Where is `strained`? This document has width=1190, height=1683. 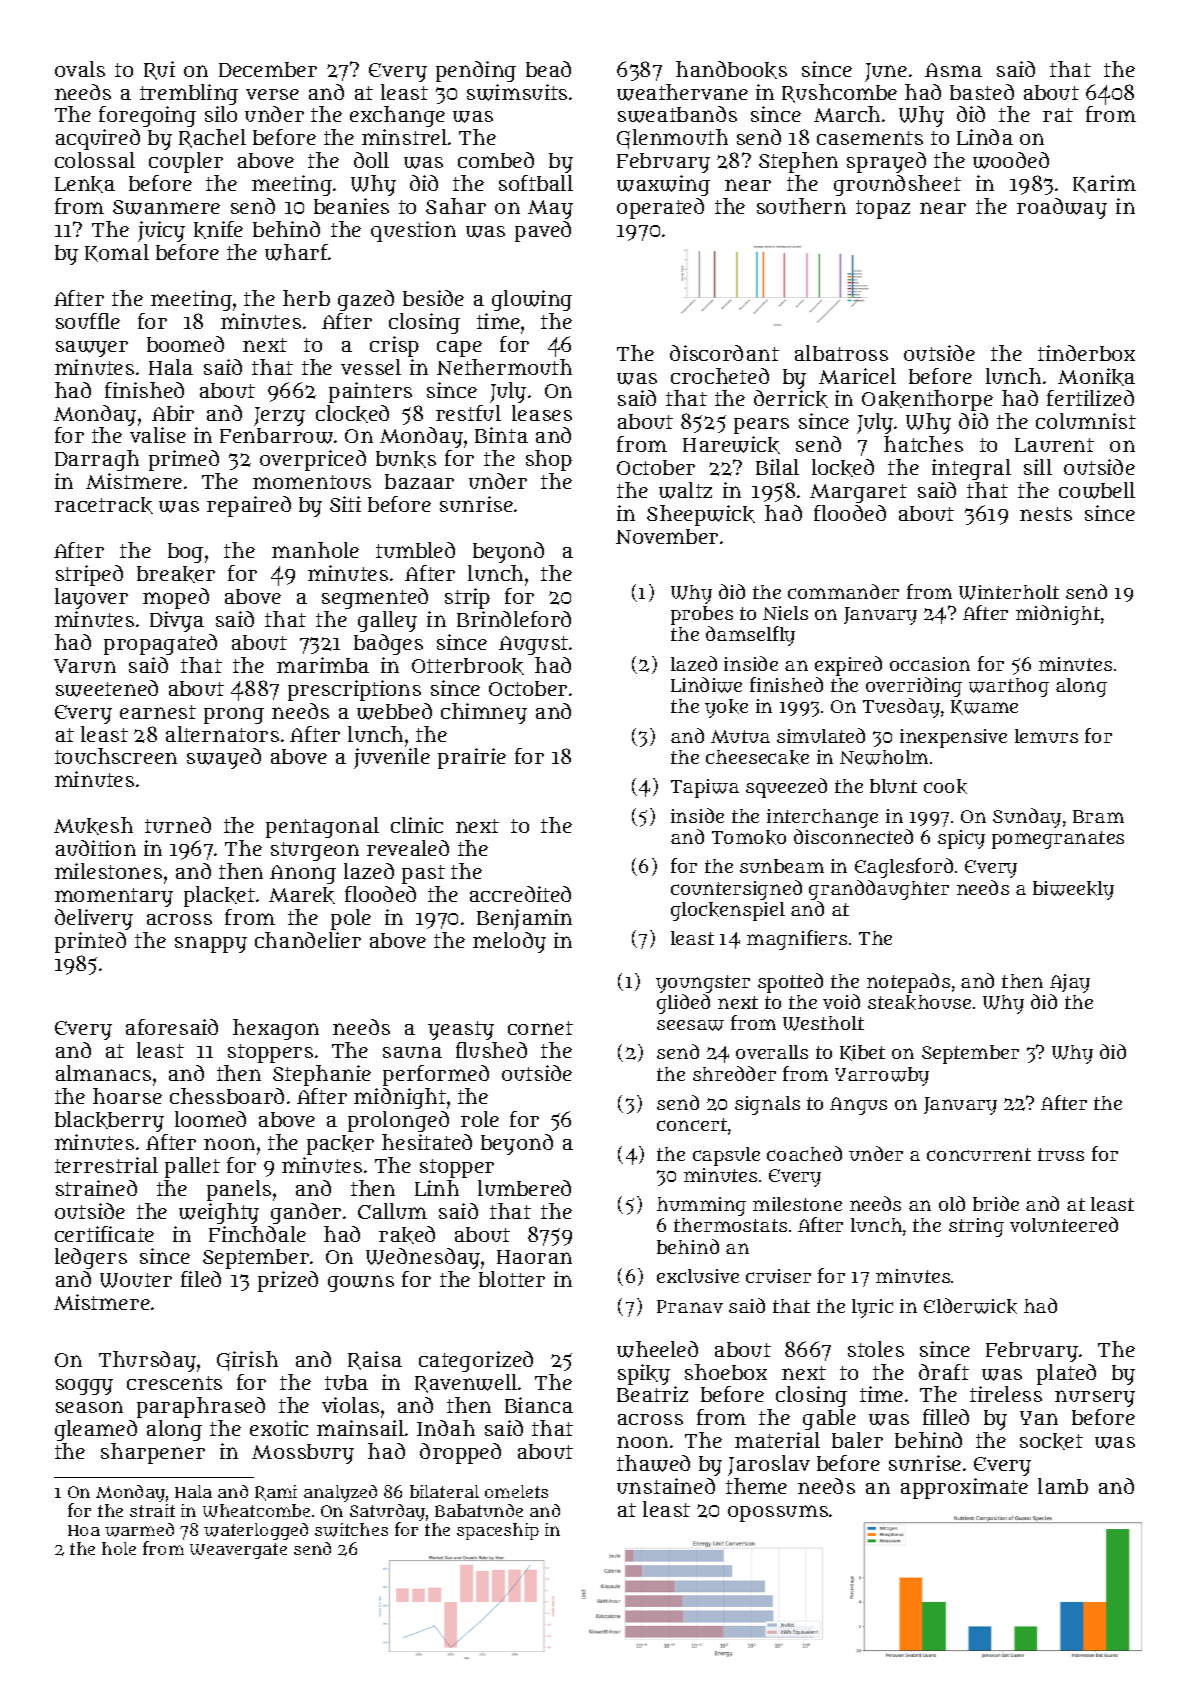
strained is located at coordinates (96, 1188).
